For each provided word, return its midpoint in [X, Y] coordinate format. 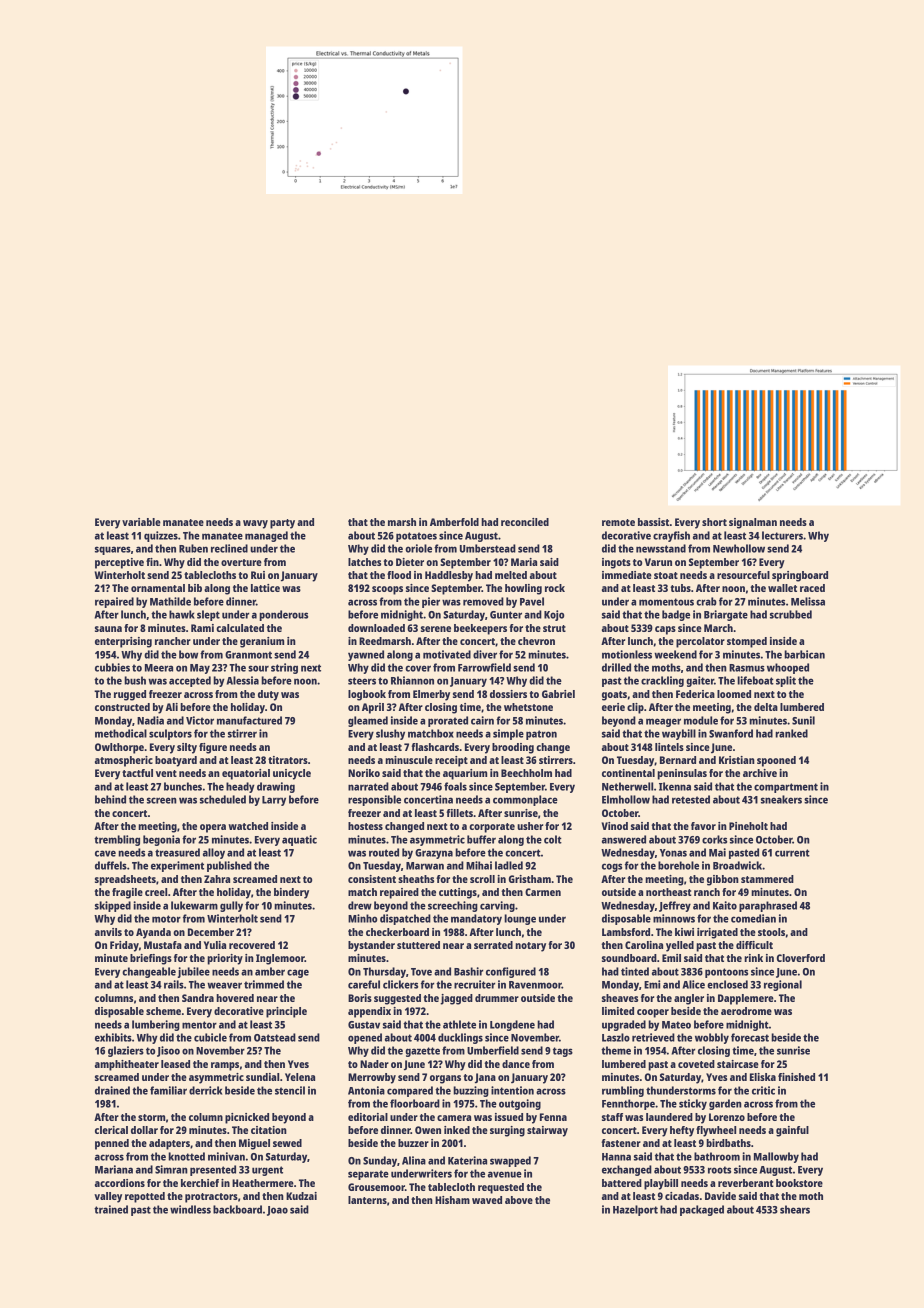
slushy [390, 734]
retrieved [653, 1037]
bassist [654, 522]
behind [110, 799]
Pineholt [748, 826]
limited [618, 1011]
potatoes [416, 537]
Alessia [242, 680]
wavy [255, 524]
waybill [679, 734]
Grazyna [434, 854]
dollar [144, 1130]
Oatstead [275, 1037]
